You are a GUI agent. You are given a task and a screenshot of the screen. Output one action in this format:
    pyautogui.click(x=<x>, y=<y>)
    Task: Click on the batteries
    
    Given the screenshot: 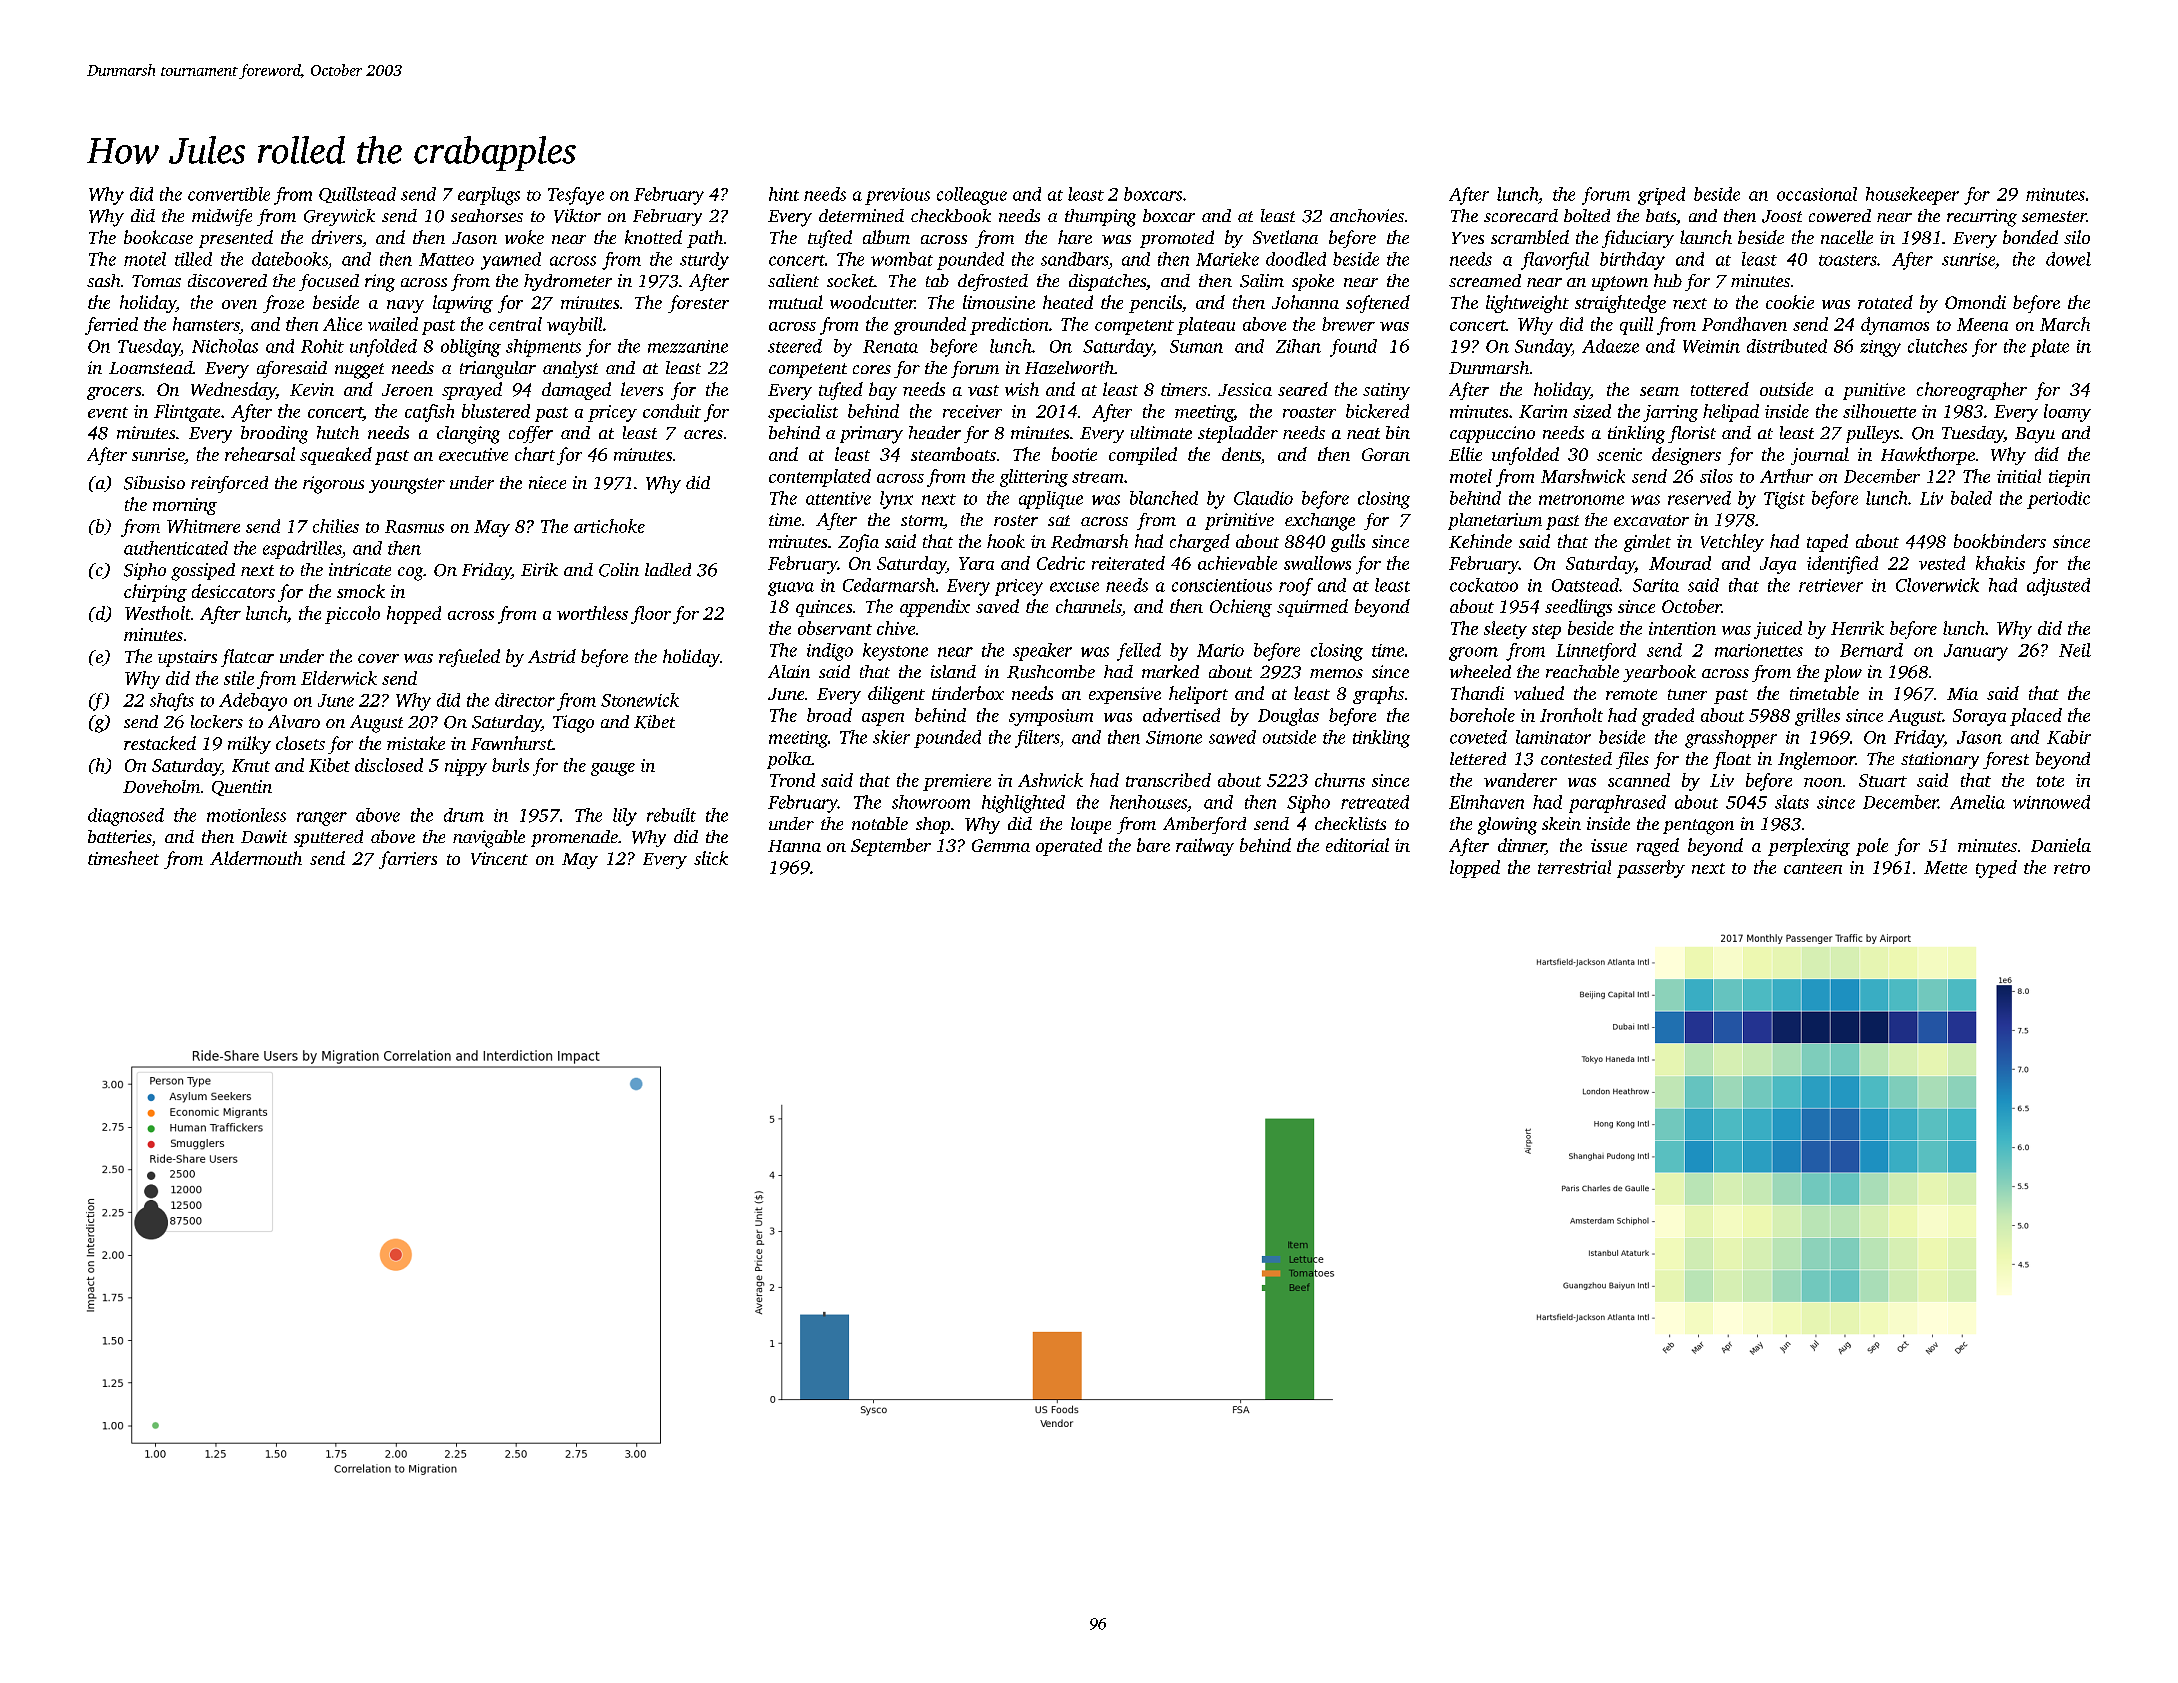 What is the action you would take?
    pyautogui.click(x=119, y=836)
